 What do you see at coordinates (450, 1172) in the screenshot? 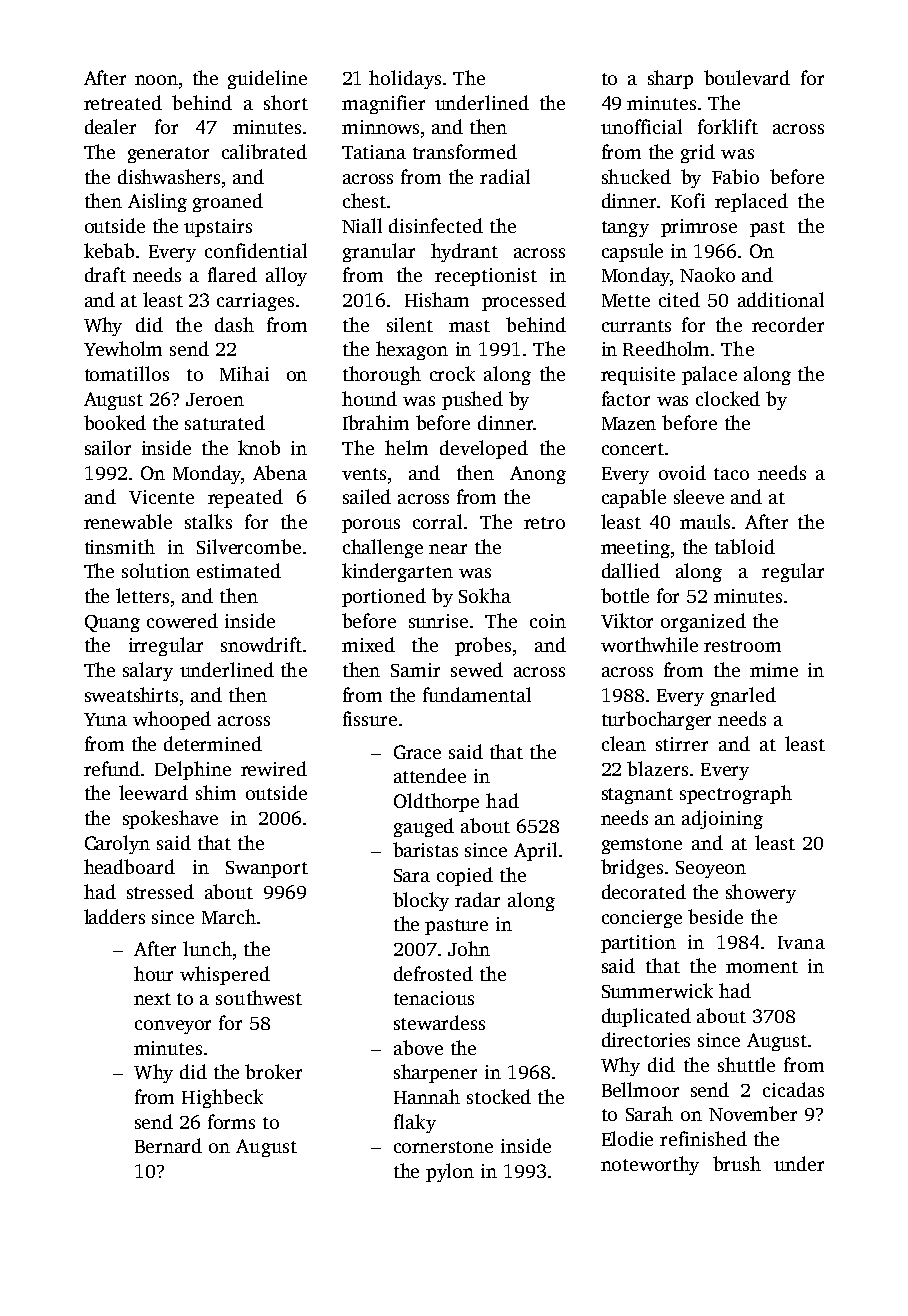
I see `pylon` at bounding box center [450, 1172].
